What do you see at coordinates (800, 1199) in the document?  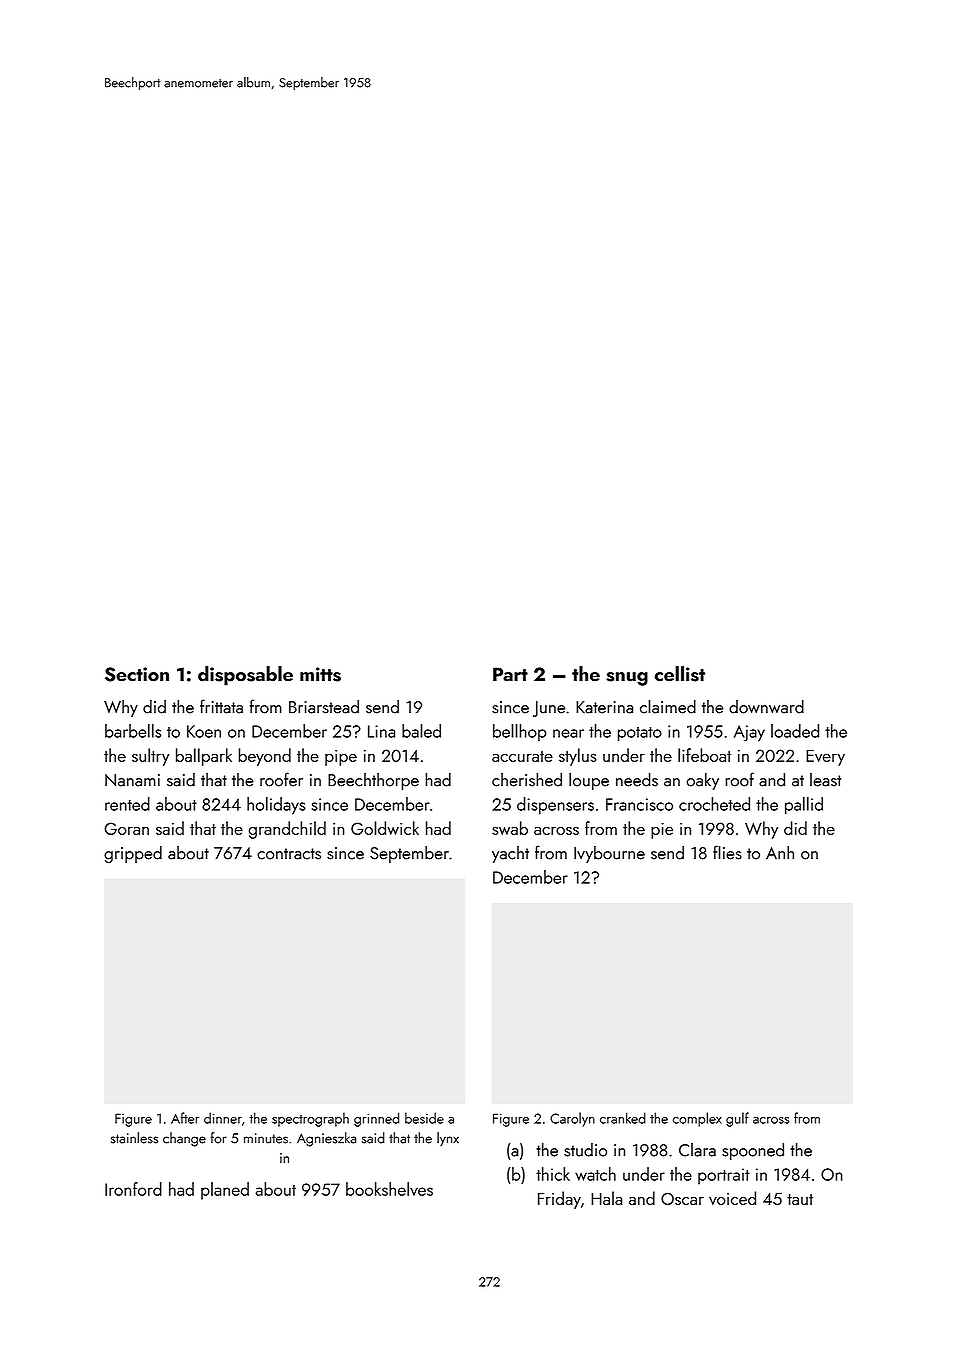 I see `taut` at bounding box center [800, 1199].
